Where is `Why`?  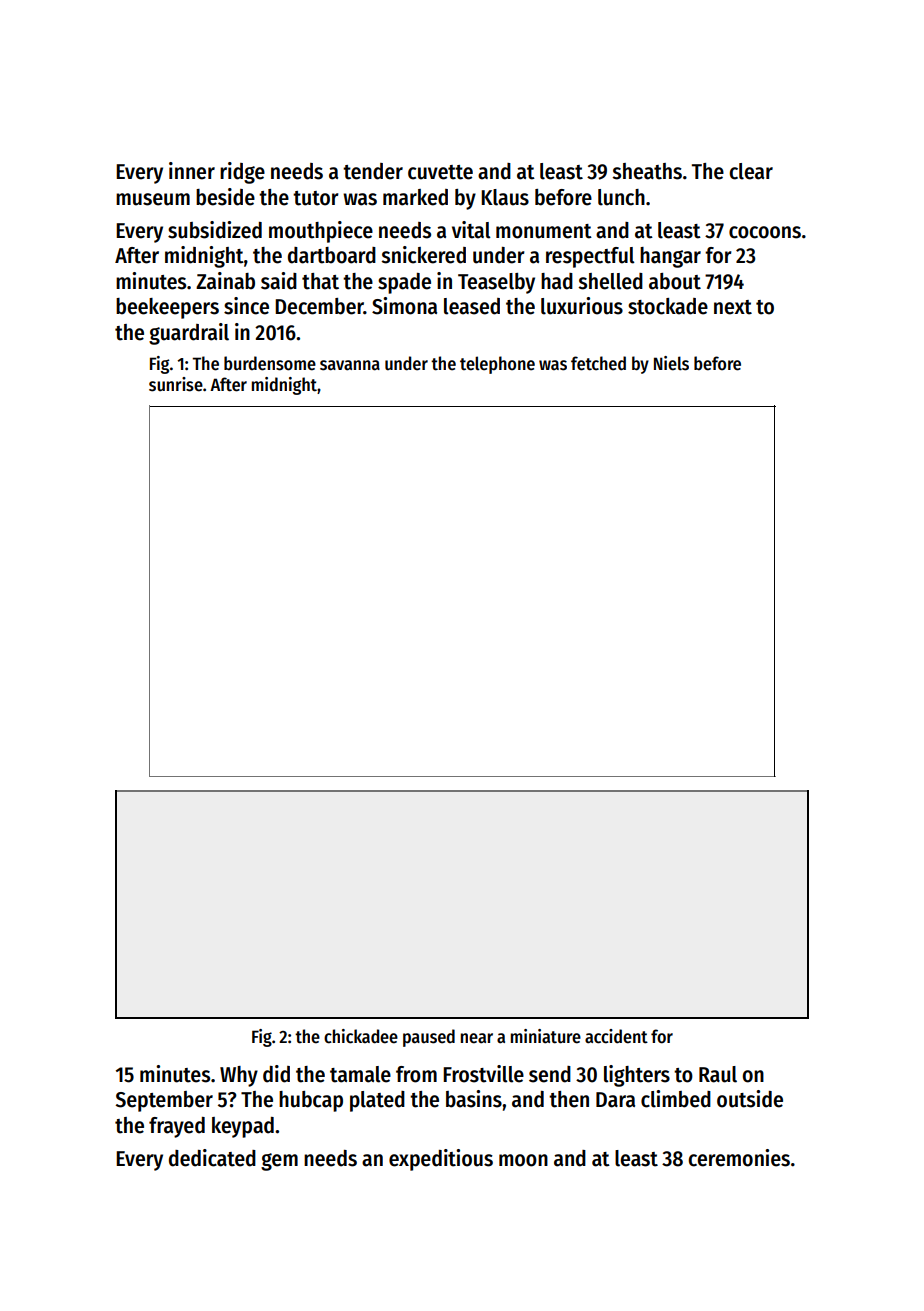
Why is located at coordinates (239, 1076).
